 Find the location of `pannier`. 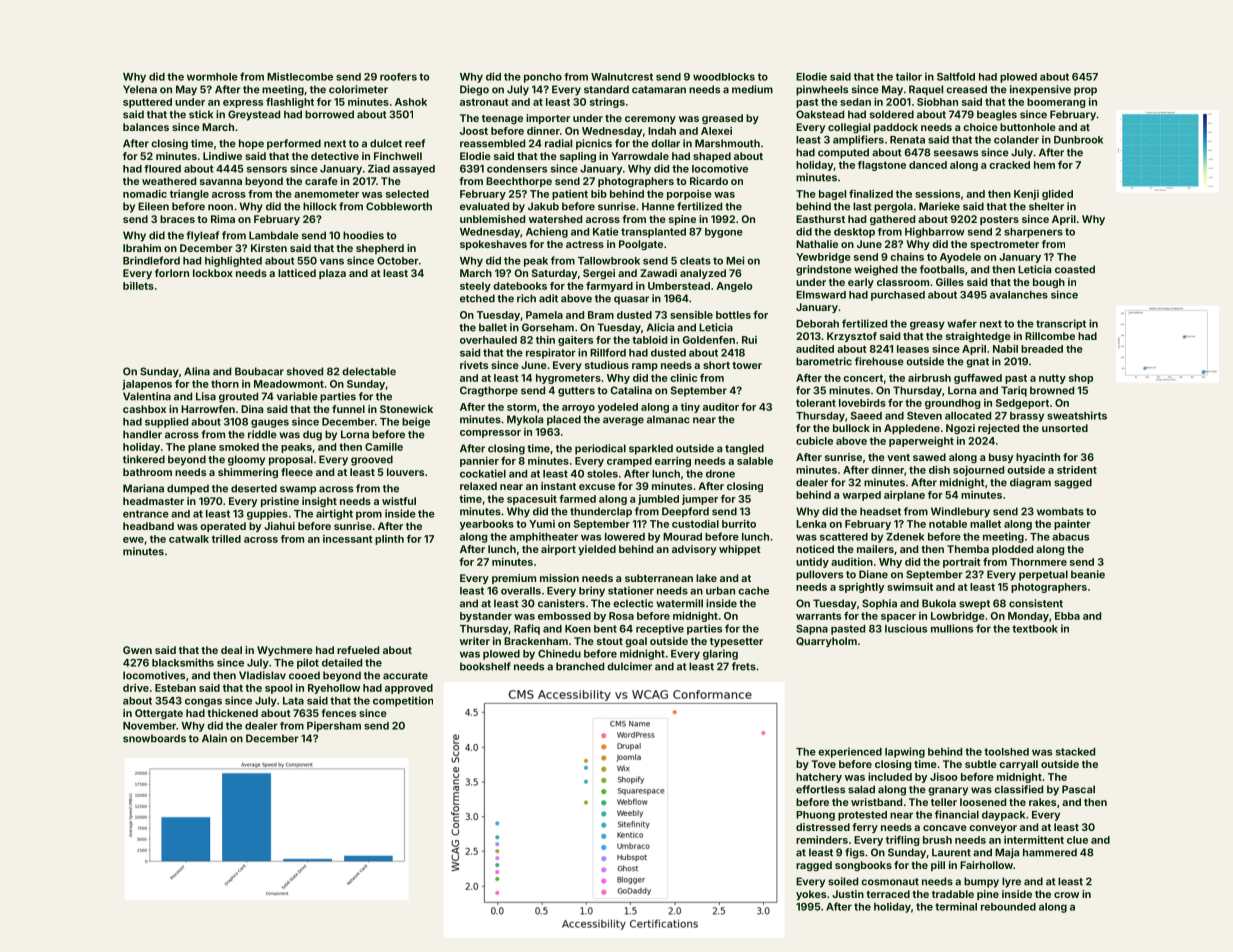

pannier is located at coordinates (479, 462).
